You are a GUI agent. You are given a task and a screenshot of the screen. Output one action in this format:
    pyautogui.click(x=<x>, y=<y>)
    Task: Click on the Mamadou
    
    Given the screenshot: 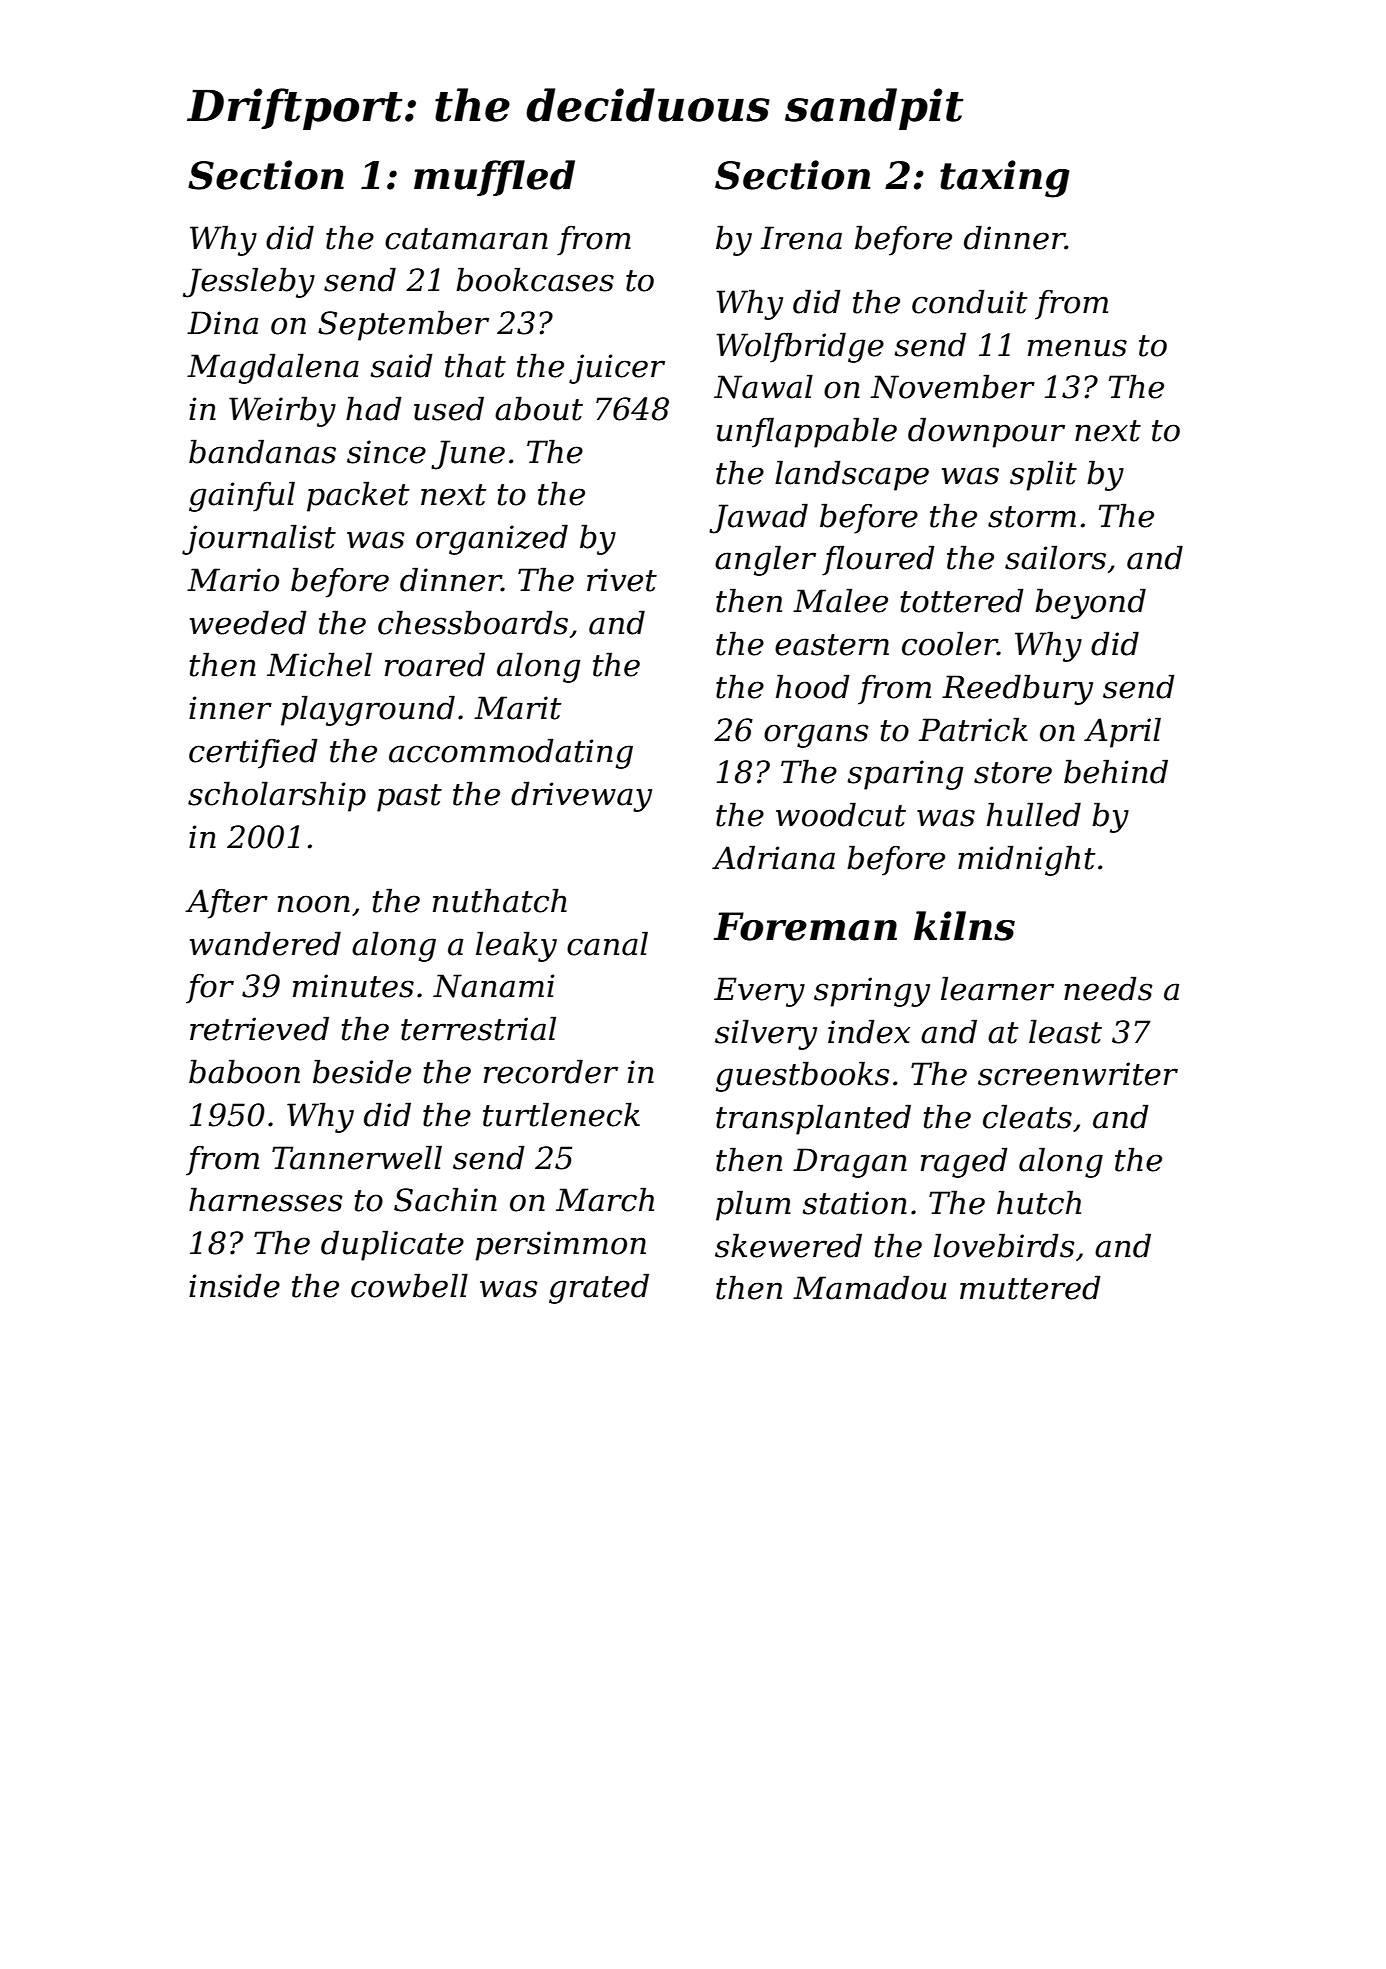 What is the action you would take?
    pyautogui.click(x=869, y=1287)
